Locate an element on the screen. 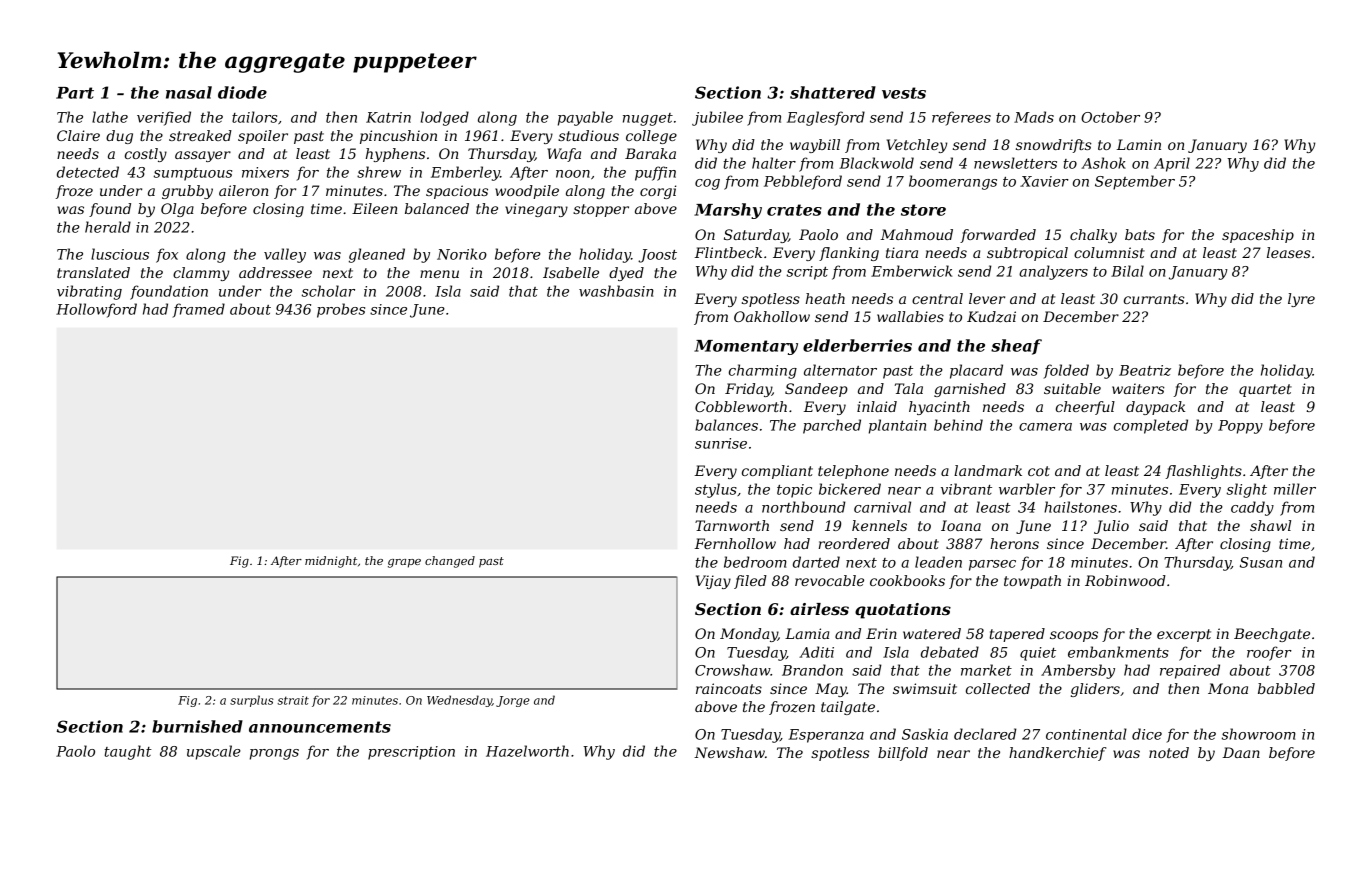 This screenshot has width=1372, height=887. September is located at coordinates (1135, 182).
